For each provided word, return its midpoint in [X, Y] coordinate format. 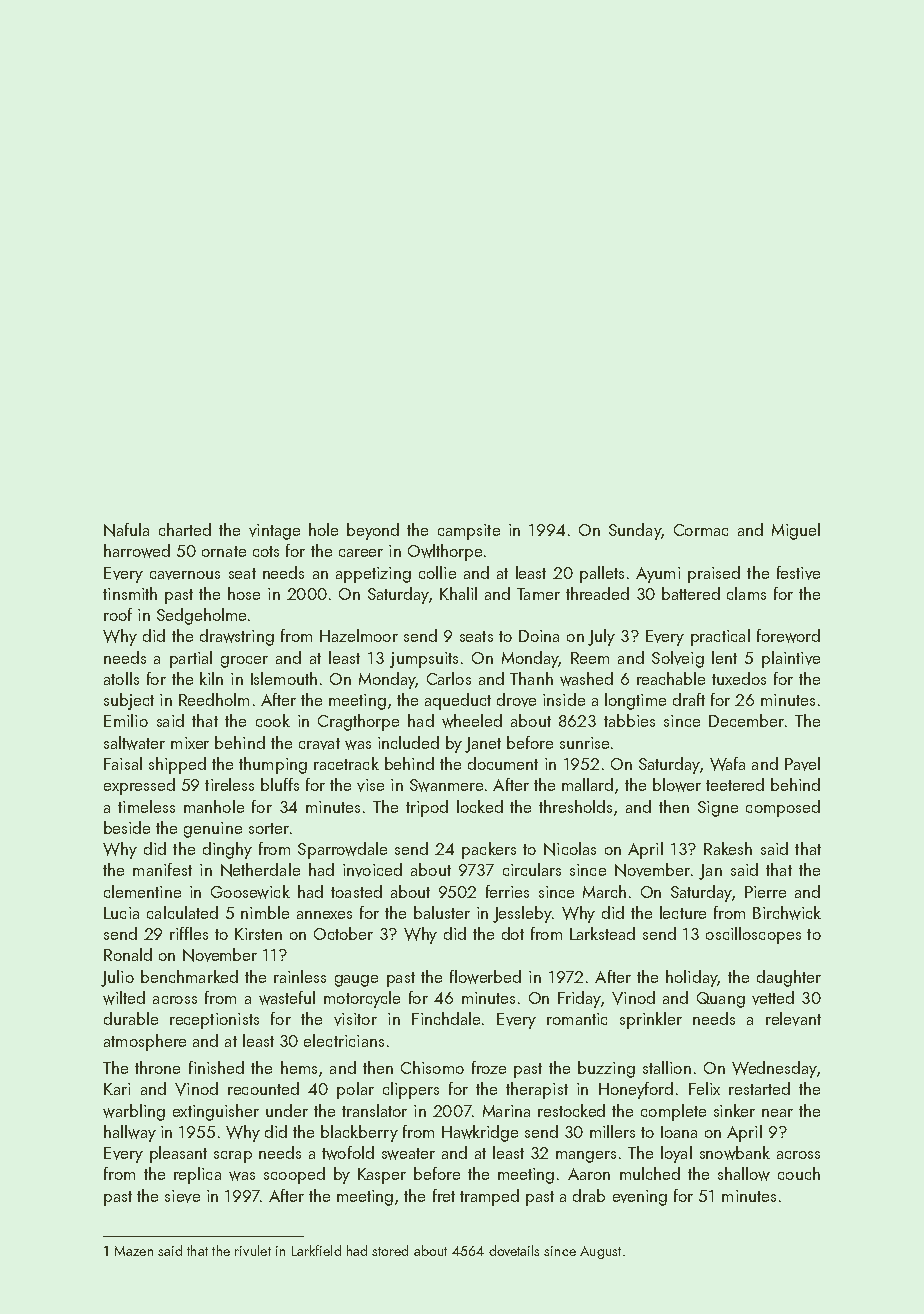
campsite [469, 532]
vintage [274, 532]
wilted [124, 998]
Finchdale [446, 1018]
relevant [793, 1019]
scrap [233, 1157]
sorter [269, 828]
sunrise [584, 743]
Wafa [727, 764]
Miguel [796, 531]
